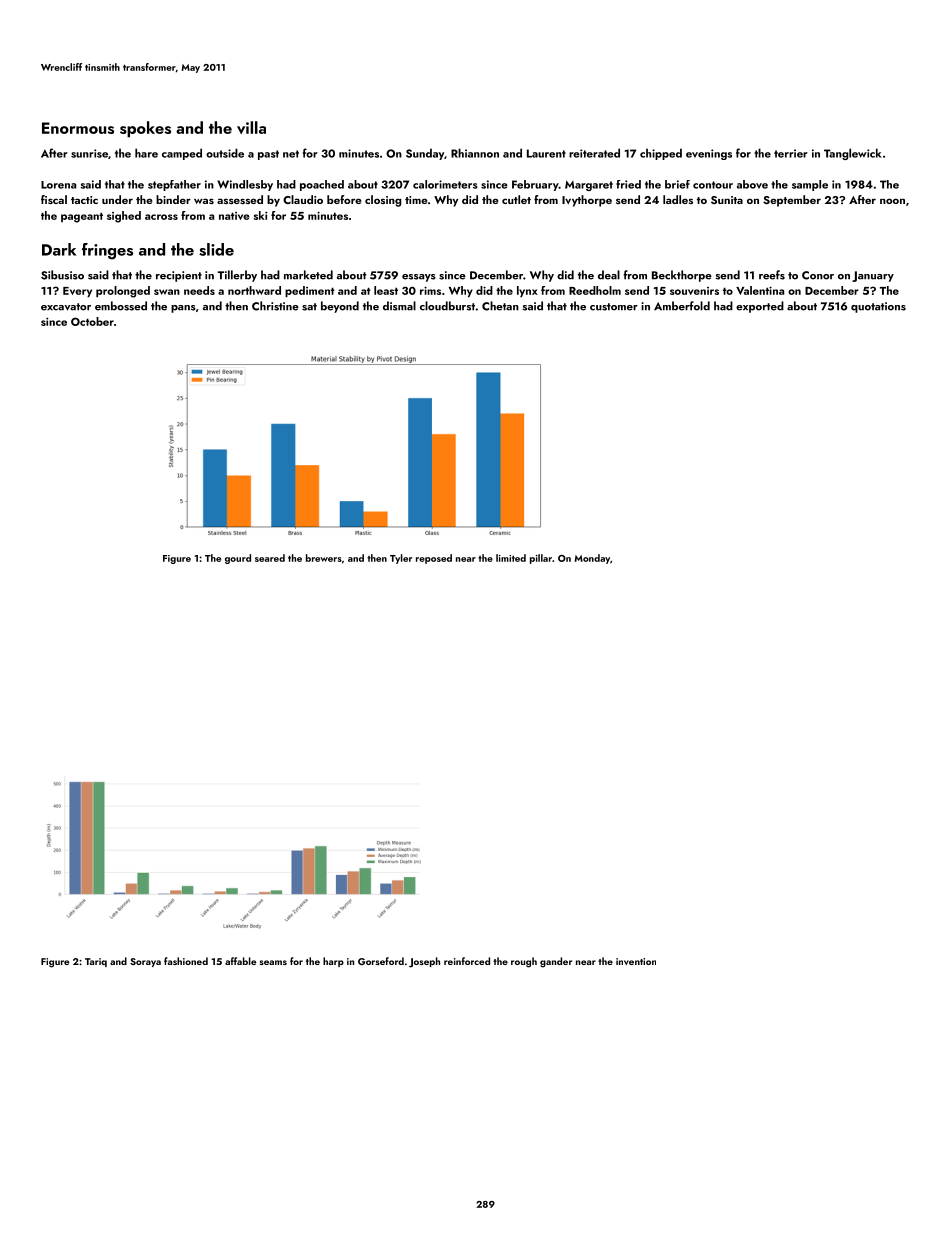 The height and width of the page is (1233, 952). What do you see at coordinates (174, 185) in the page?
I see `stepfather` at bounding box center [174, 185].
